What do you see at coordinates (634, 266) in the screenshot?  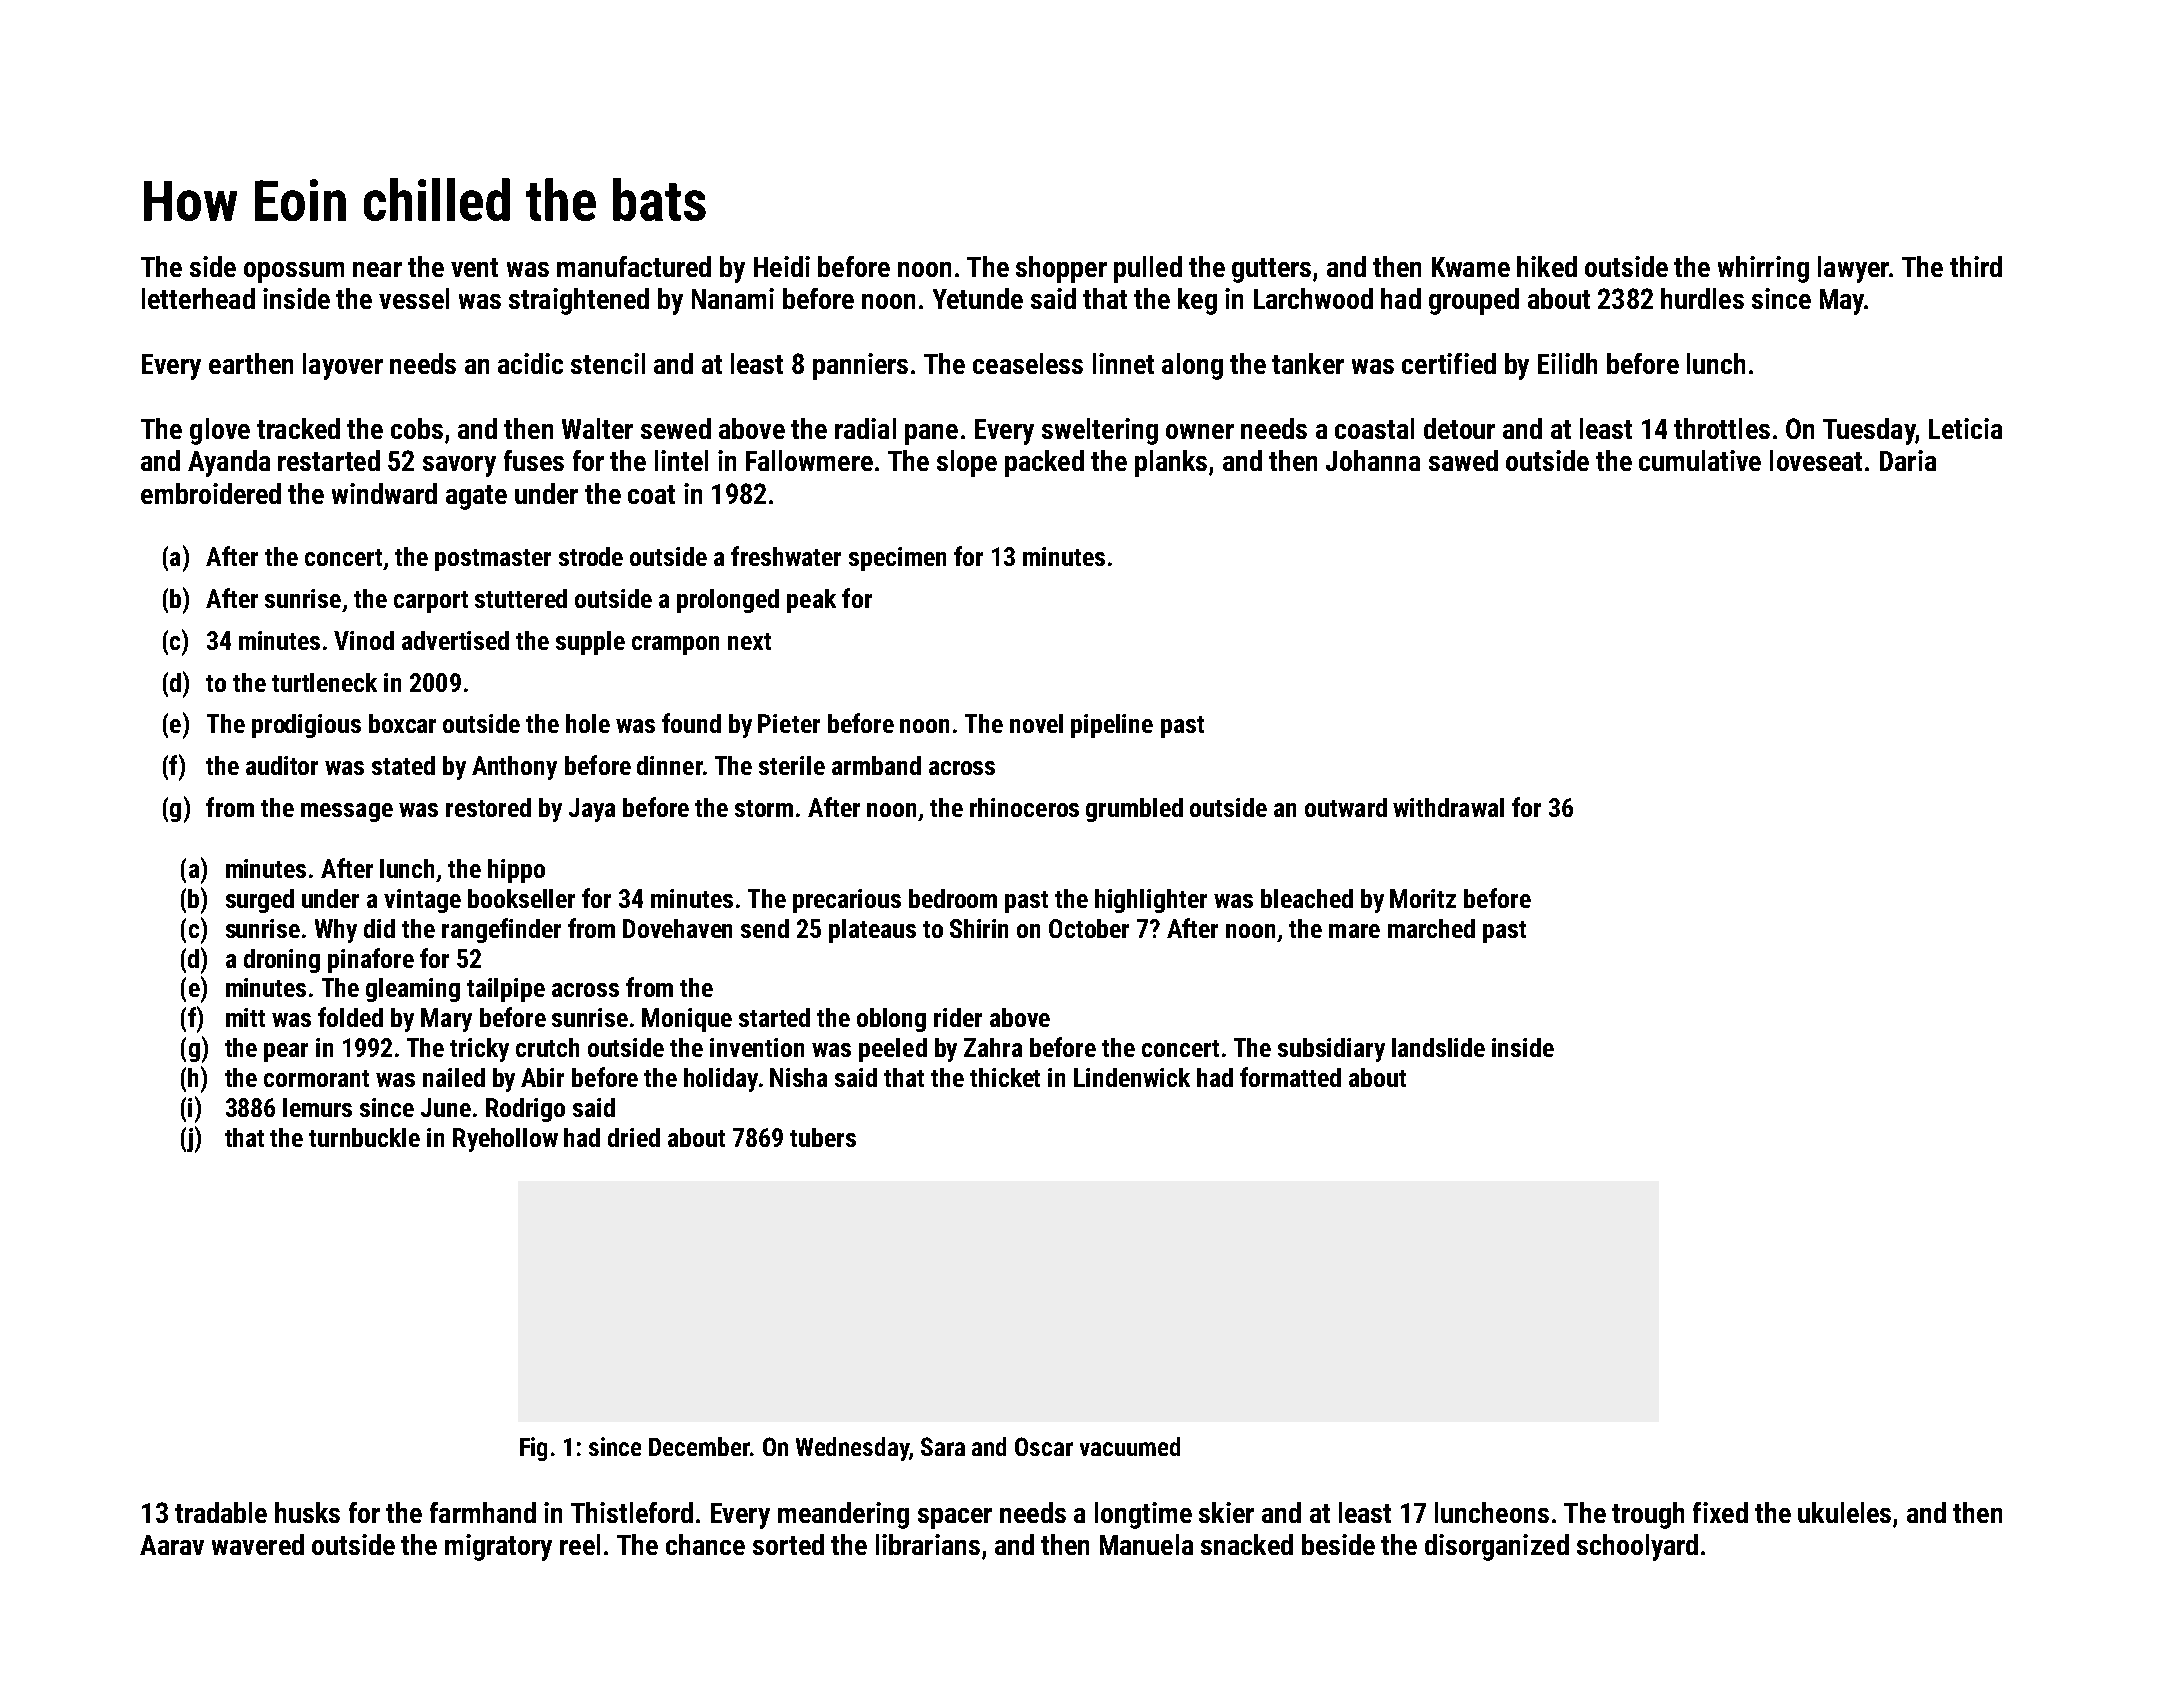 I see `manufactured` at bounding box center [634, 266].
